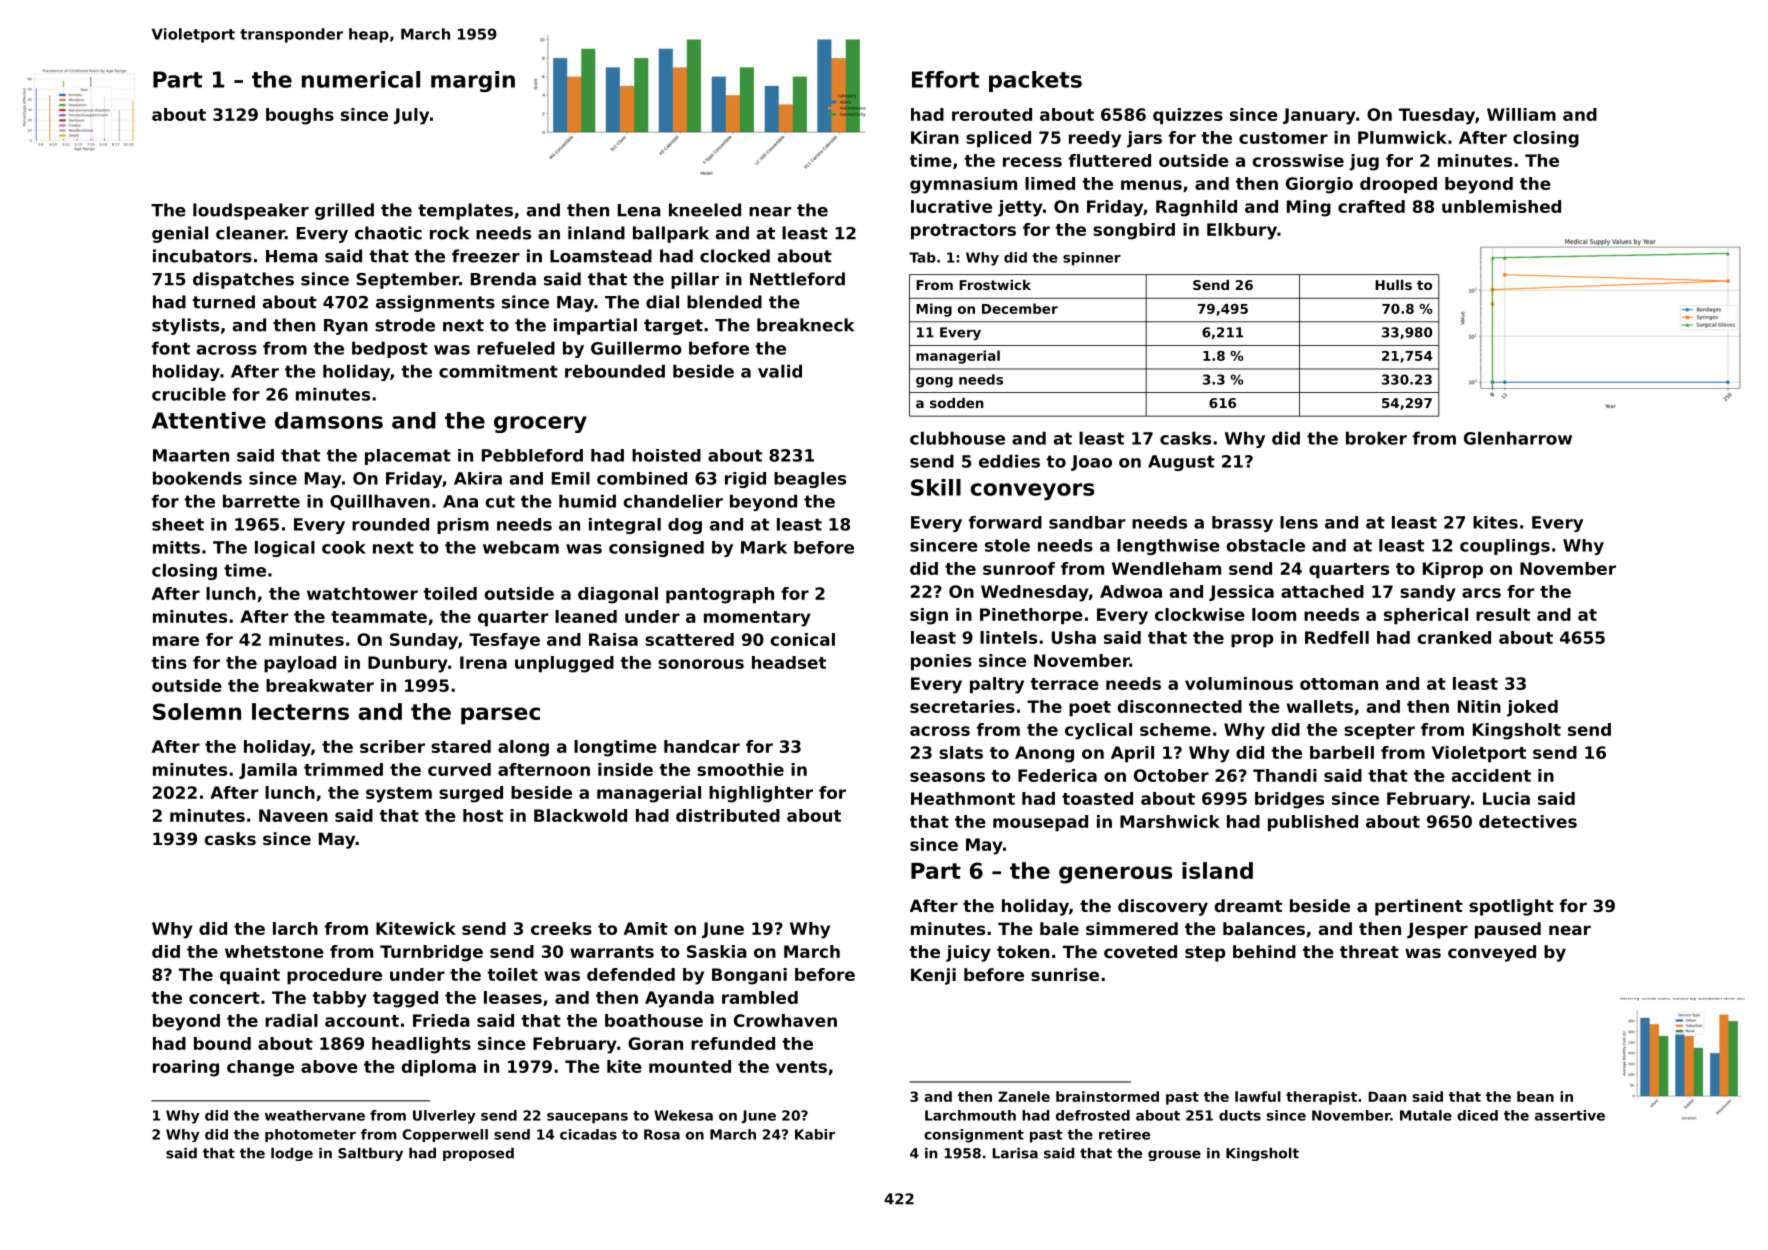 This screenshot has height=1250, width=1768. What do you see at coordinates (1059, 928) in the screenshot?
I see `bale` at bounding box center [1059, 928].
